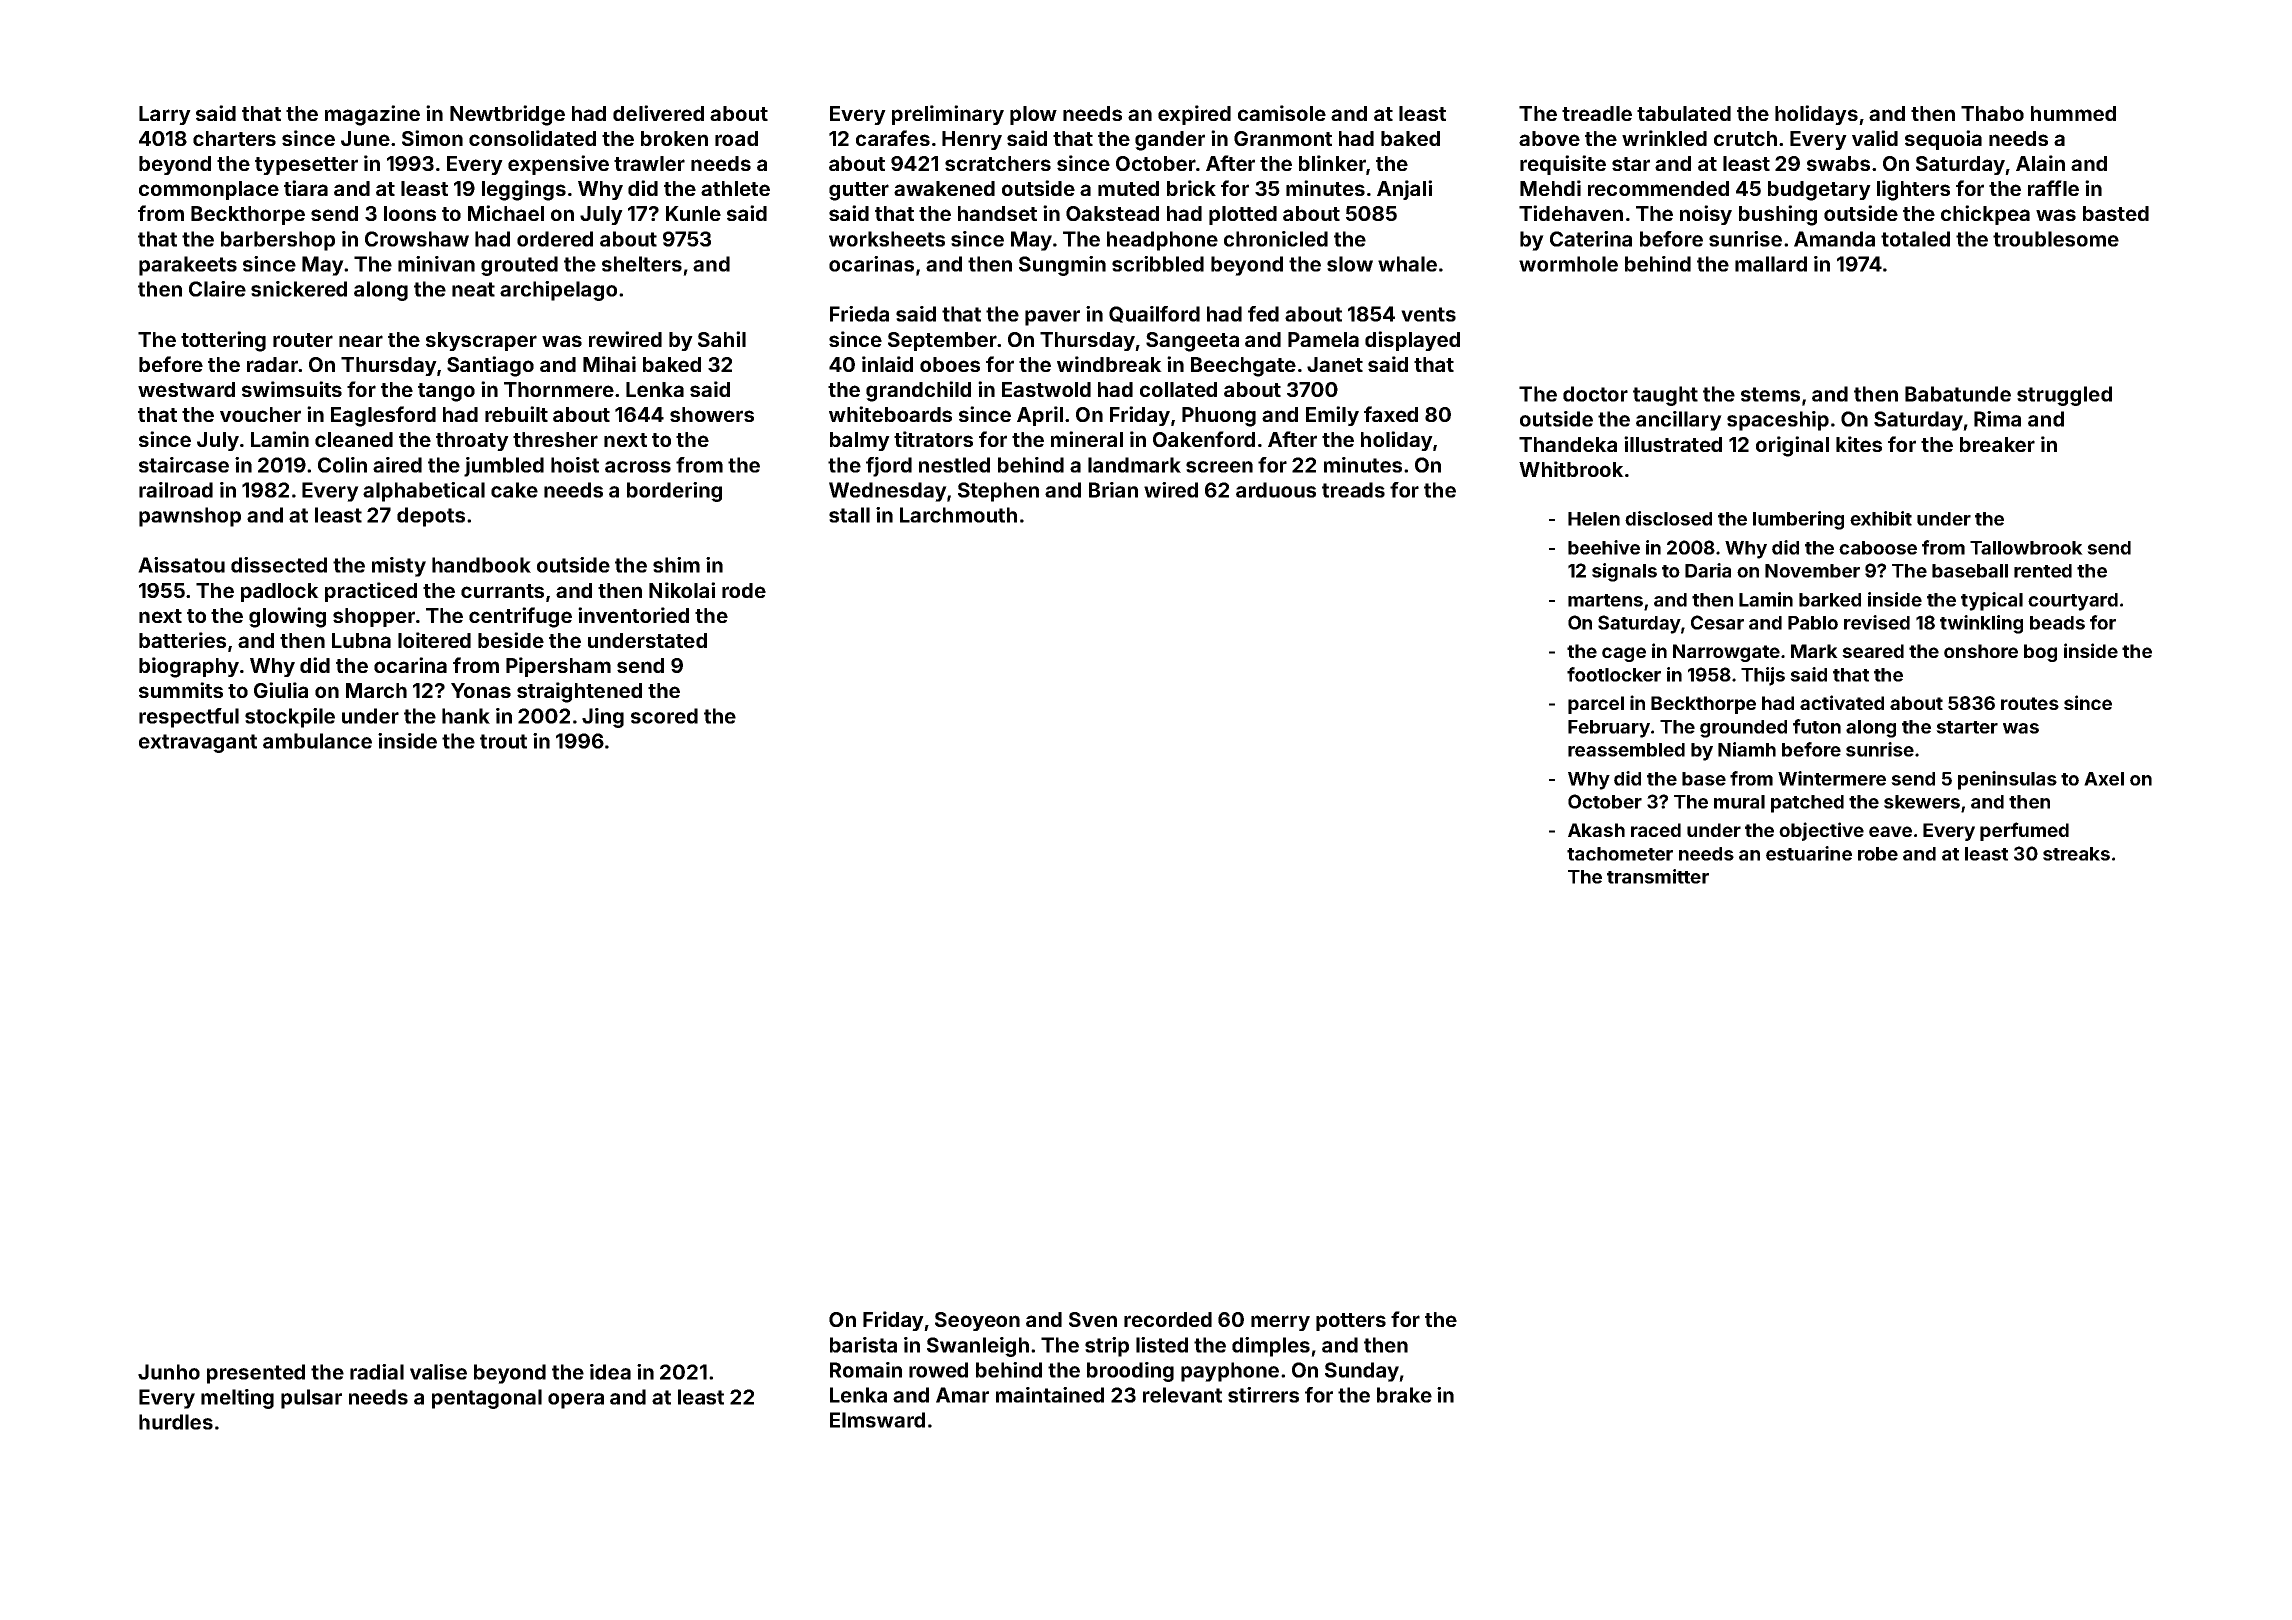 The height and width of the screenshot is (1620, 2292). Describe the element at coordinates (438, 1372) in the screenshot. I see `valise` at that location.
